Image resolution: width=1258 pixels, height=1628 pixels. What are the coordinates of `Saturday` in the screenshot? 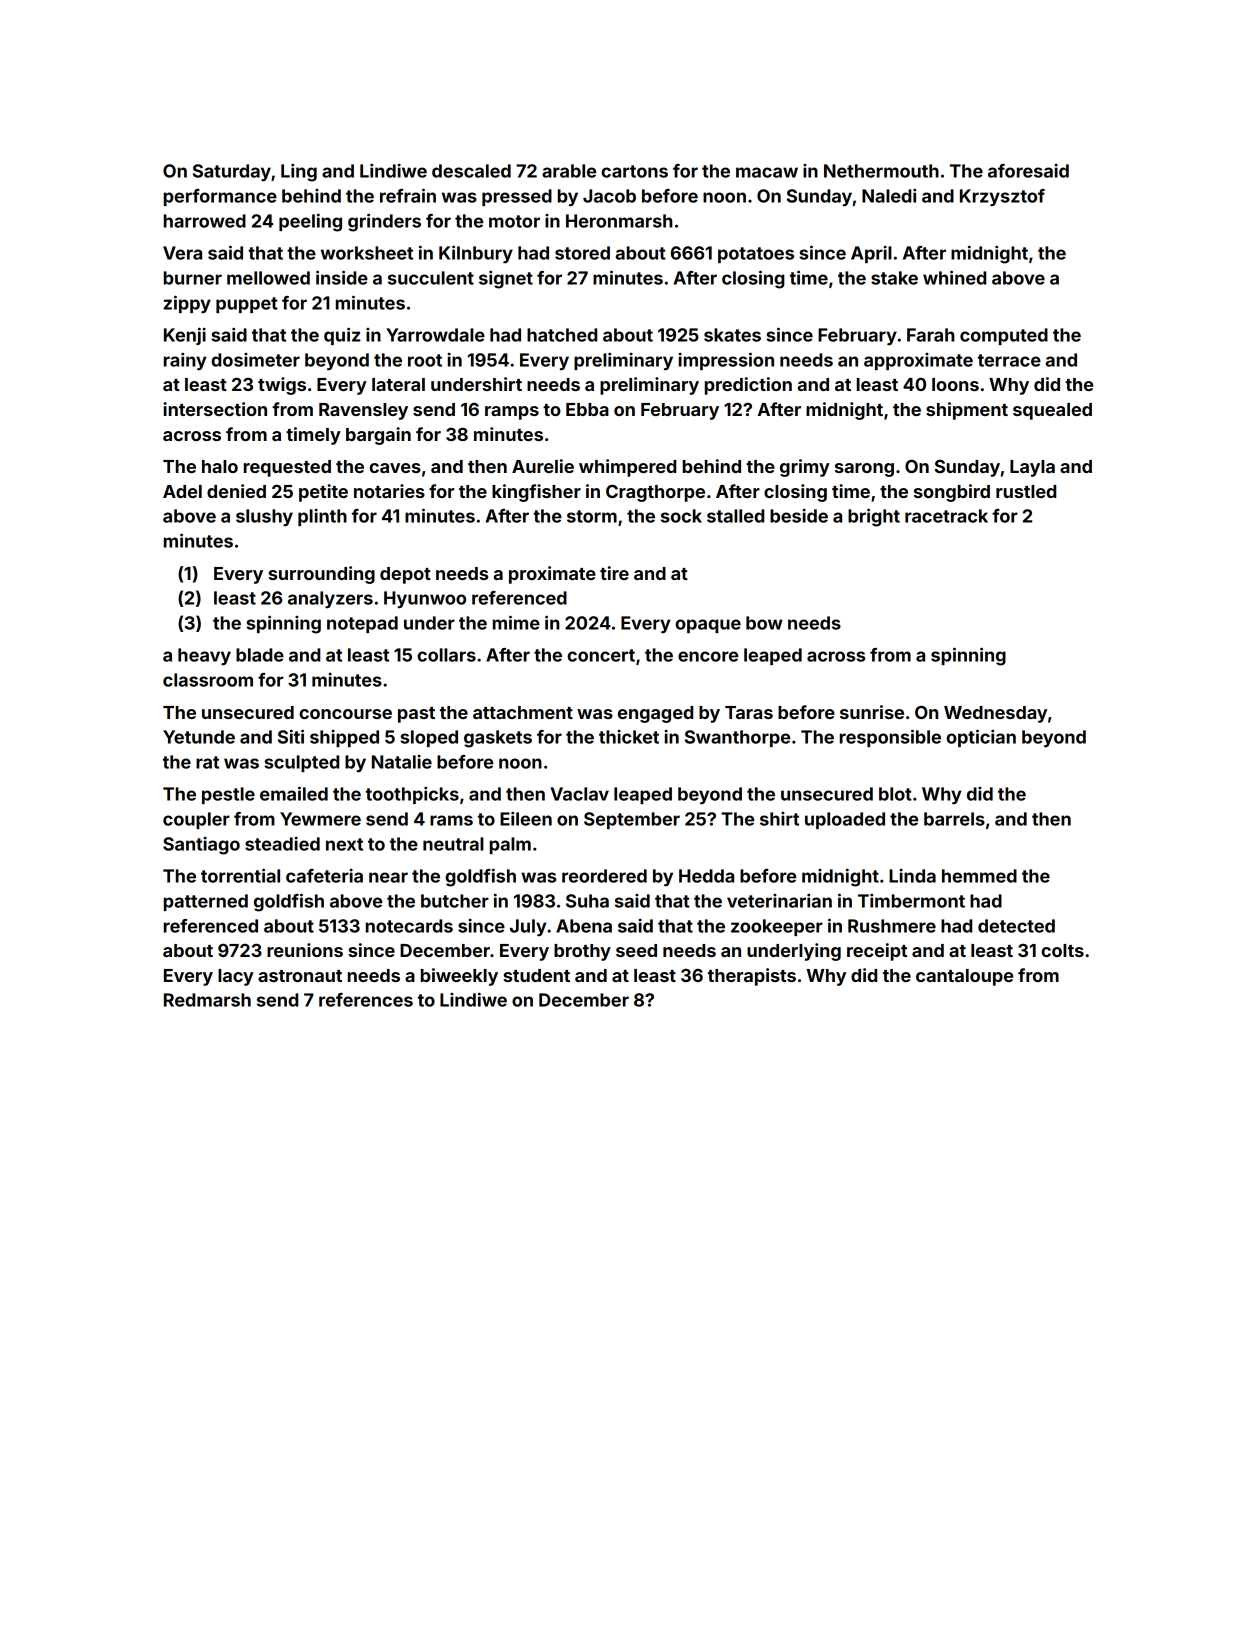 It's located at (232, 172).
